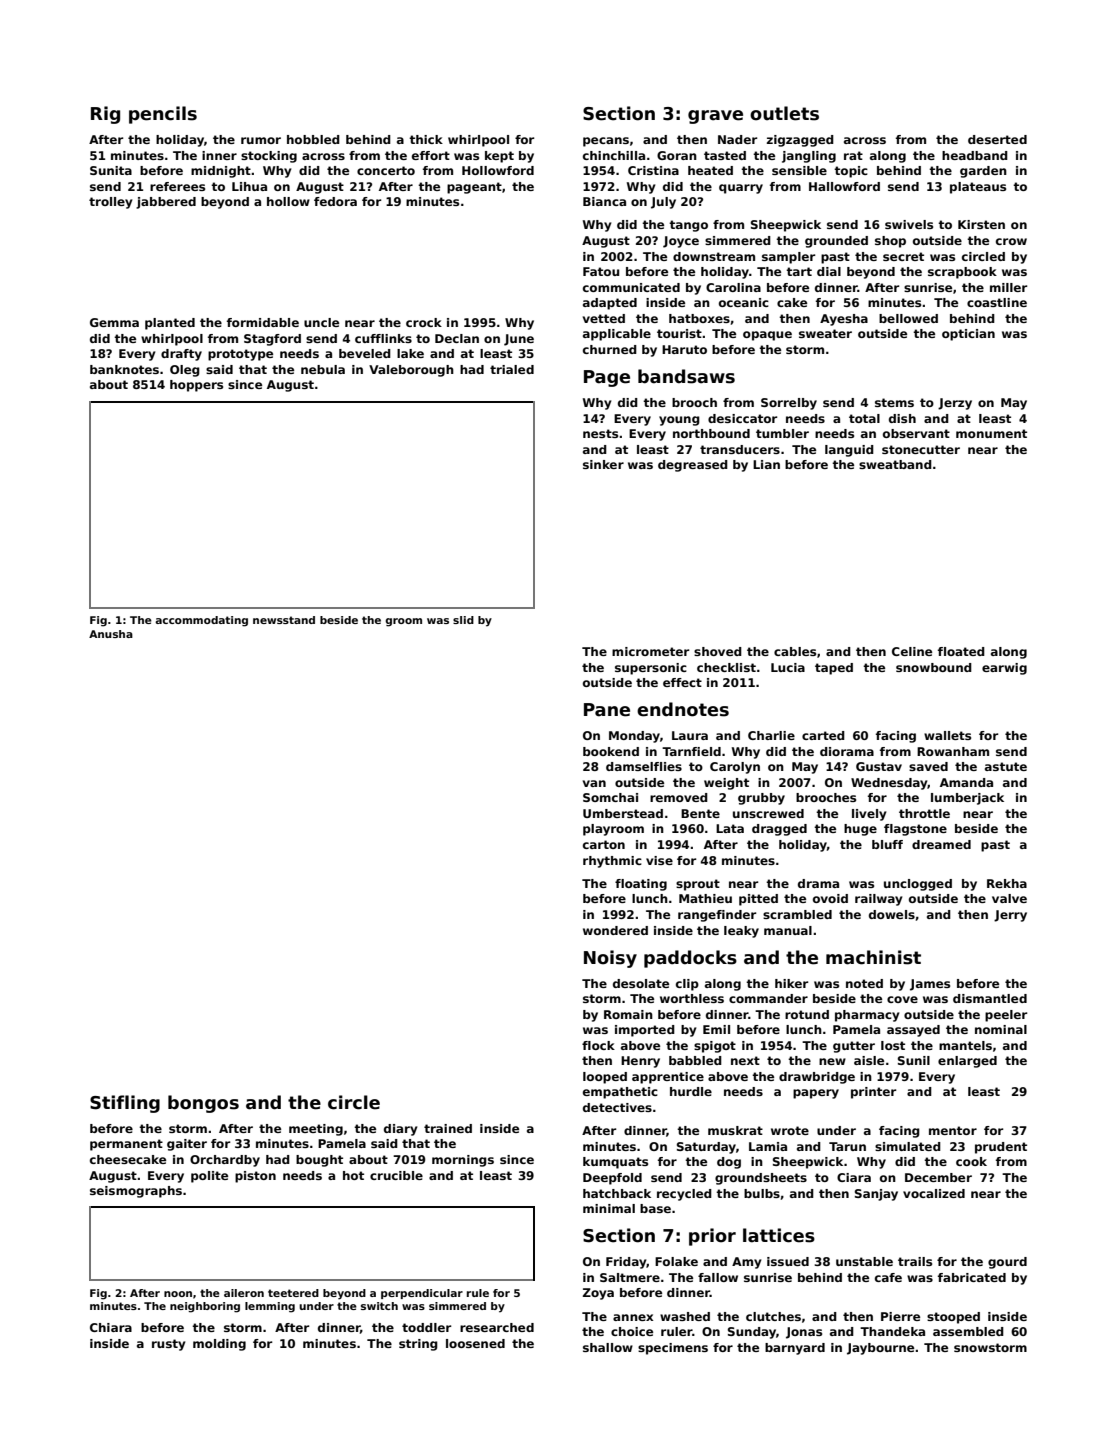  I want to click on sweater, so click(825, 333).
